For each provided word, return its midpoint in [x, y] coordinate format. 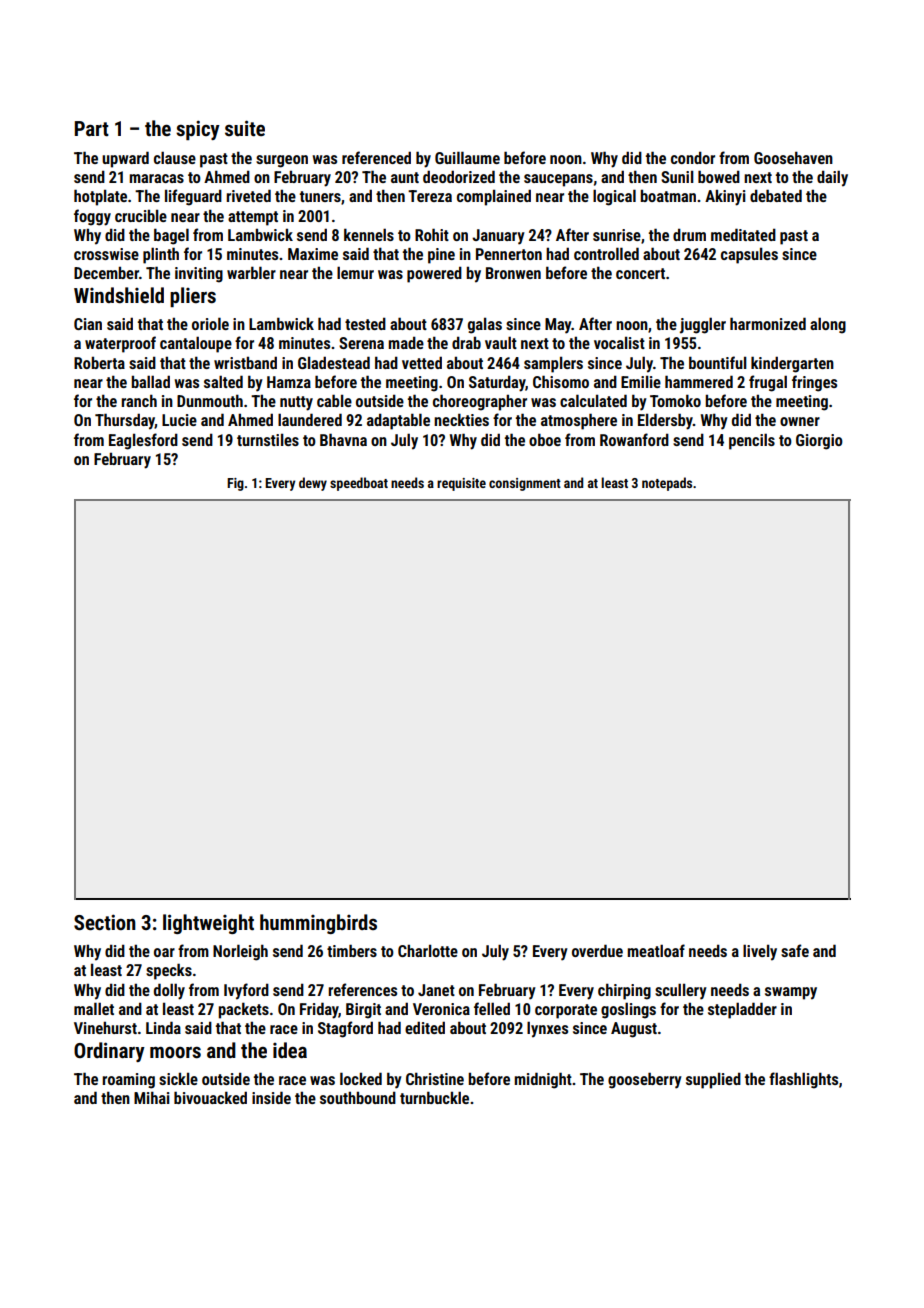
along [828, 325]
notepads [667, 484]
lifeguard [193, 197]
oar [164, 952]
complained [494, 197]
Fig [235, 484]
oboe [545, 439]
